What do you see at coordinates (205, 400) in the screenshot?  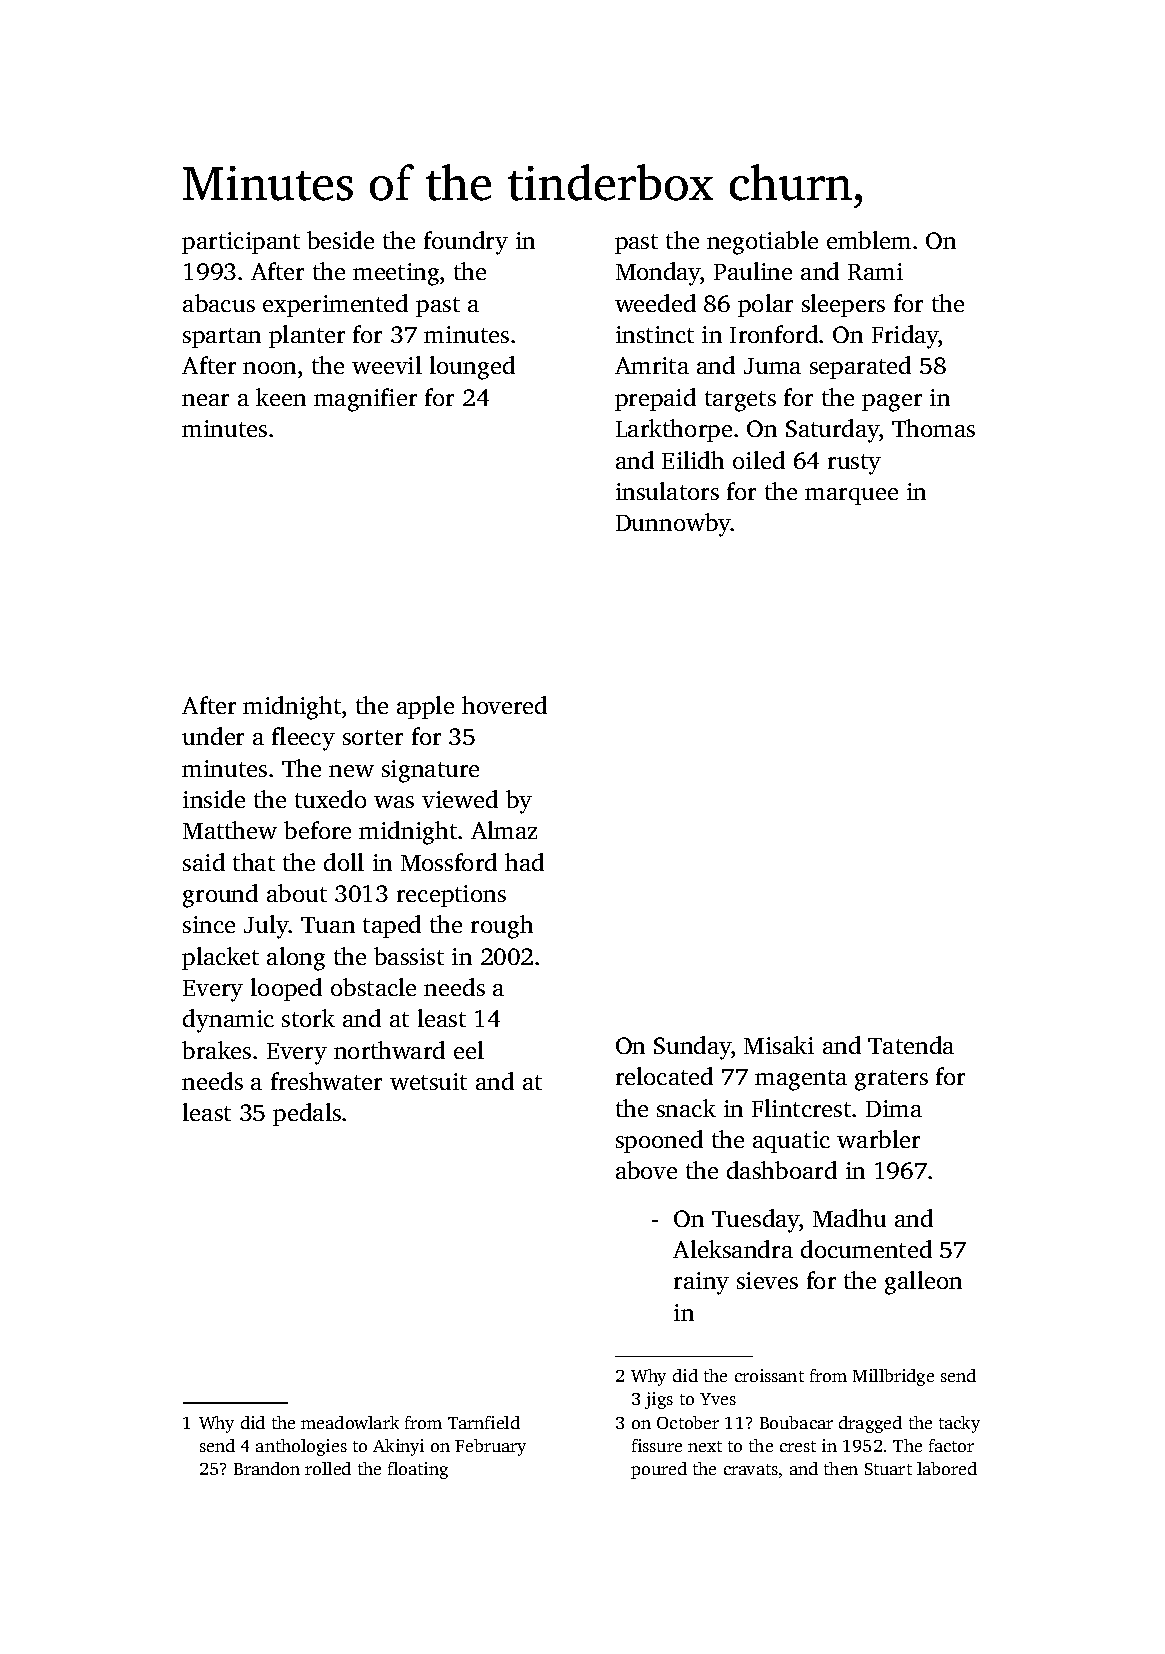 I see `near` at bounding box center [205, 400].
